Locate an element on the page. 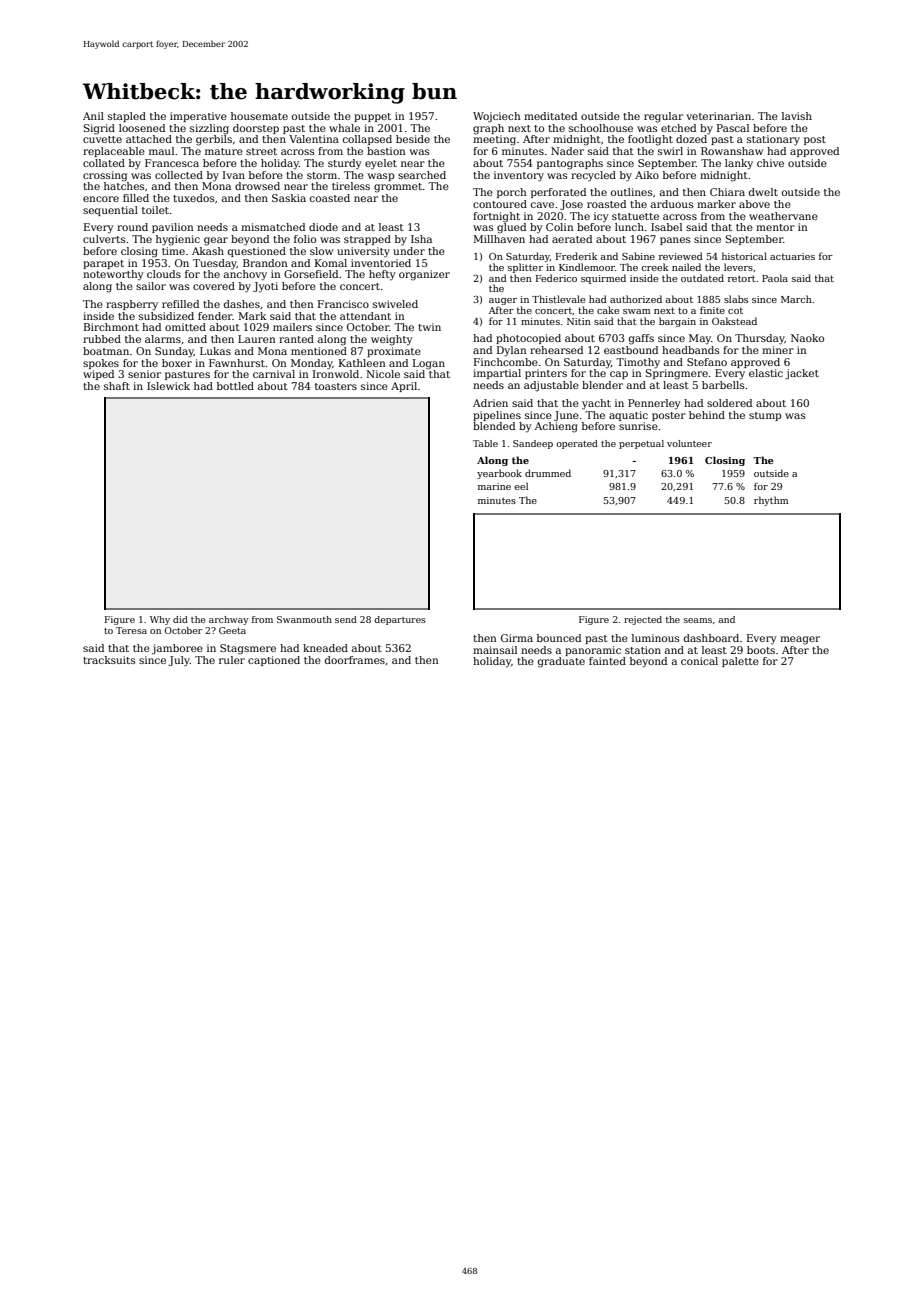 The height and width of the image is (1308, 924). Achieng is located at coordinates (556, 427).
